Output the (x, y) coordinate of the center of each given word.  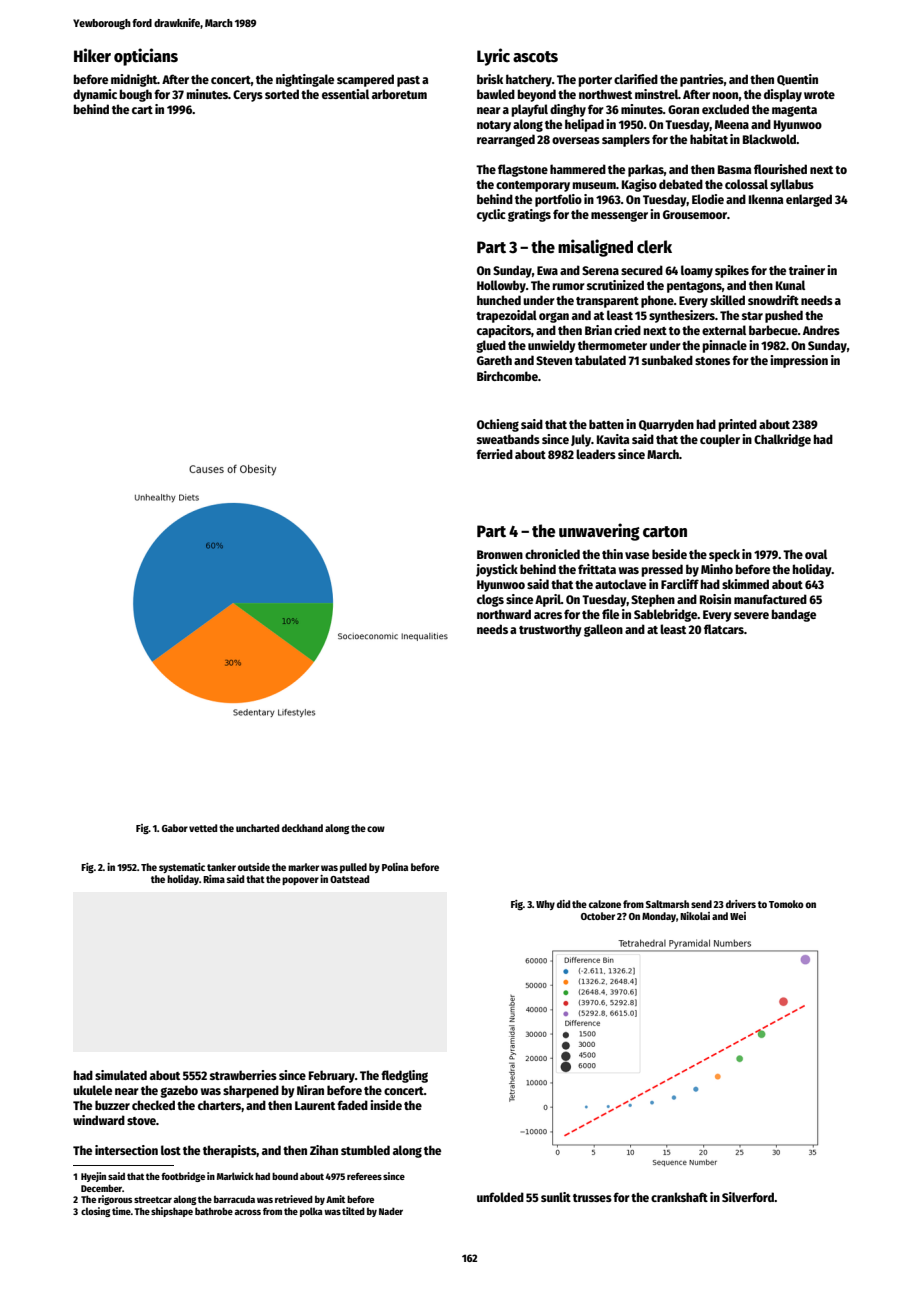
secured (642, 270)
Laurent (315, 1105)
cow (376, 829)
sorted (282, 94)
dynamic (95, 95)
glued (491, 346)
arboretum (399, 94)
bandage (794, 615)
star (752, 316)
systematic (182, 868)
